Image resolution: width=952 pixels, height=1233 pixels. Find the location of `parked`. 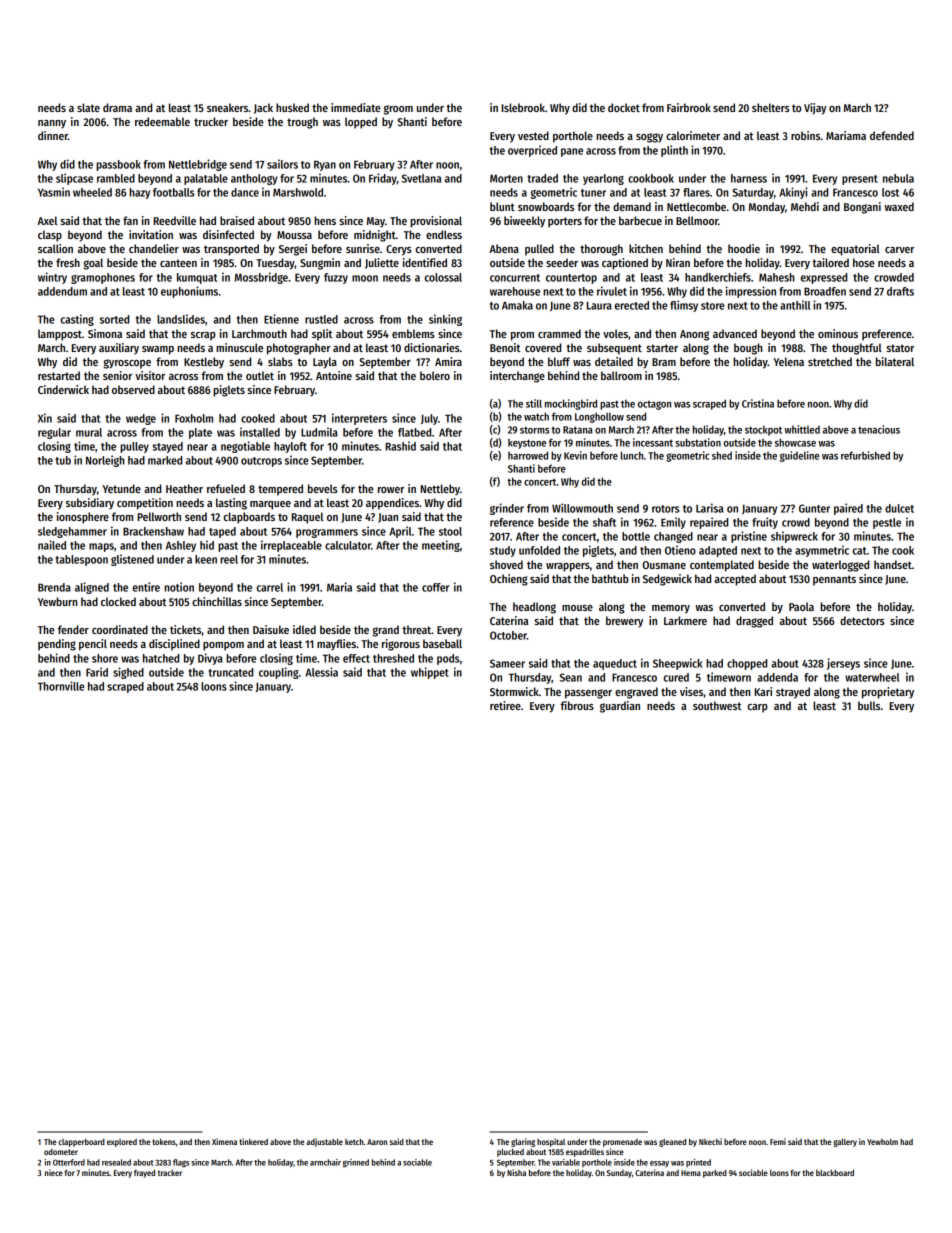

parked is located at coordinates (715, 1174).
